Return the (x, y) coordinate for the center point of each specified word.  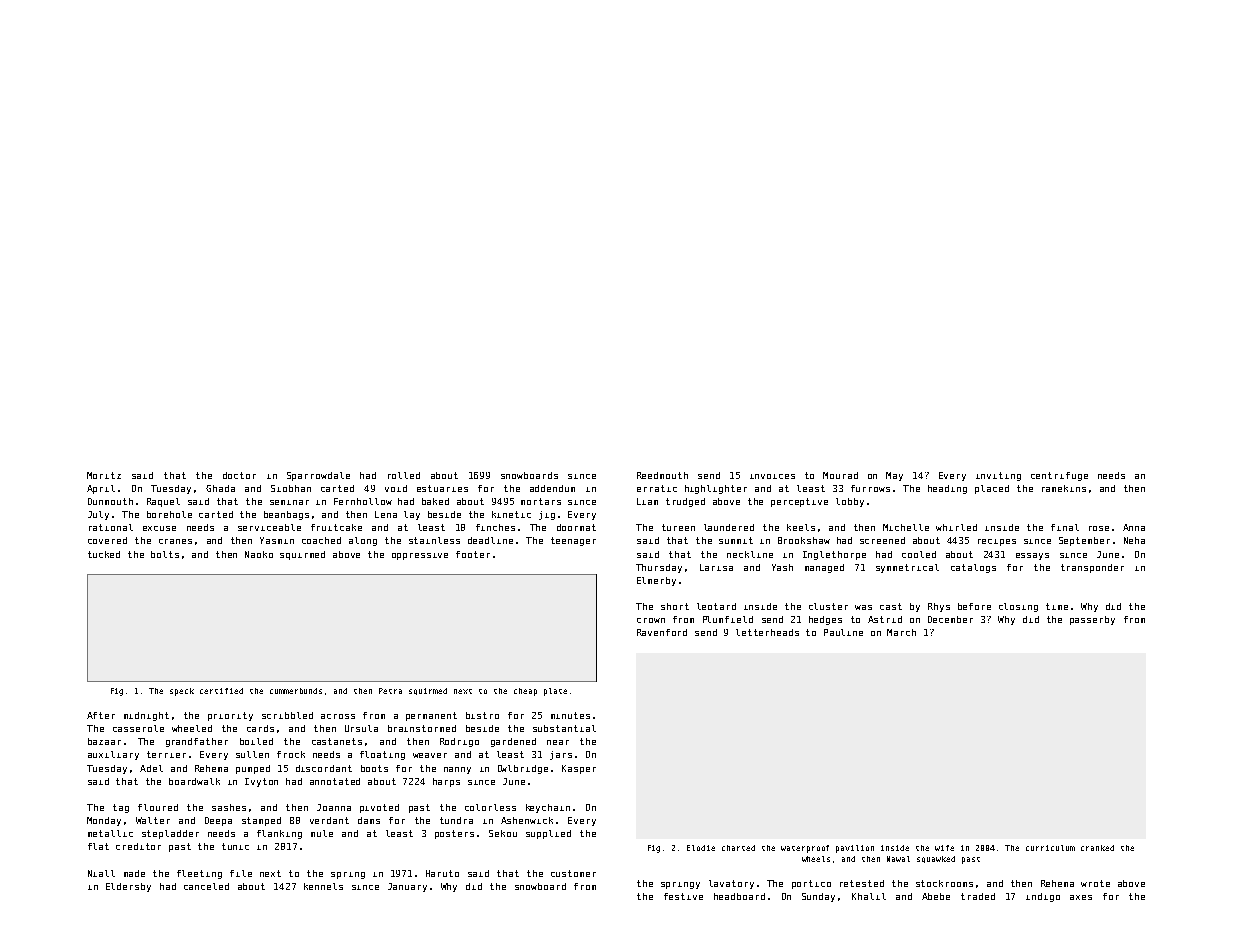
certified (221, 691)
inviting (998, 476)
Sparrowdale (318, 476)
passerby (1092, 620)
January (407, 887)
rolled (404, 475)
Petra (390, 691)
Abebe (936, 896)
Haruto (442, 873)
